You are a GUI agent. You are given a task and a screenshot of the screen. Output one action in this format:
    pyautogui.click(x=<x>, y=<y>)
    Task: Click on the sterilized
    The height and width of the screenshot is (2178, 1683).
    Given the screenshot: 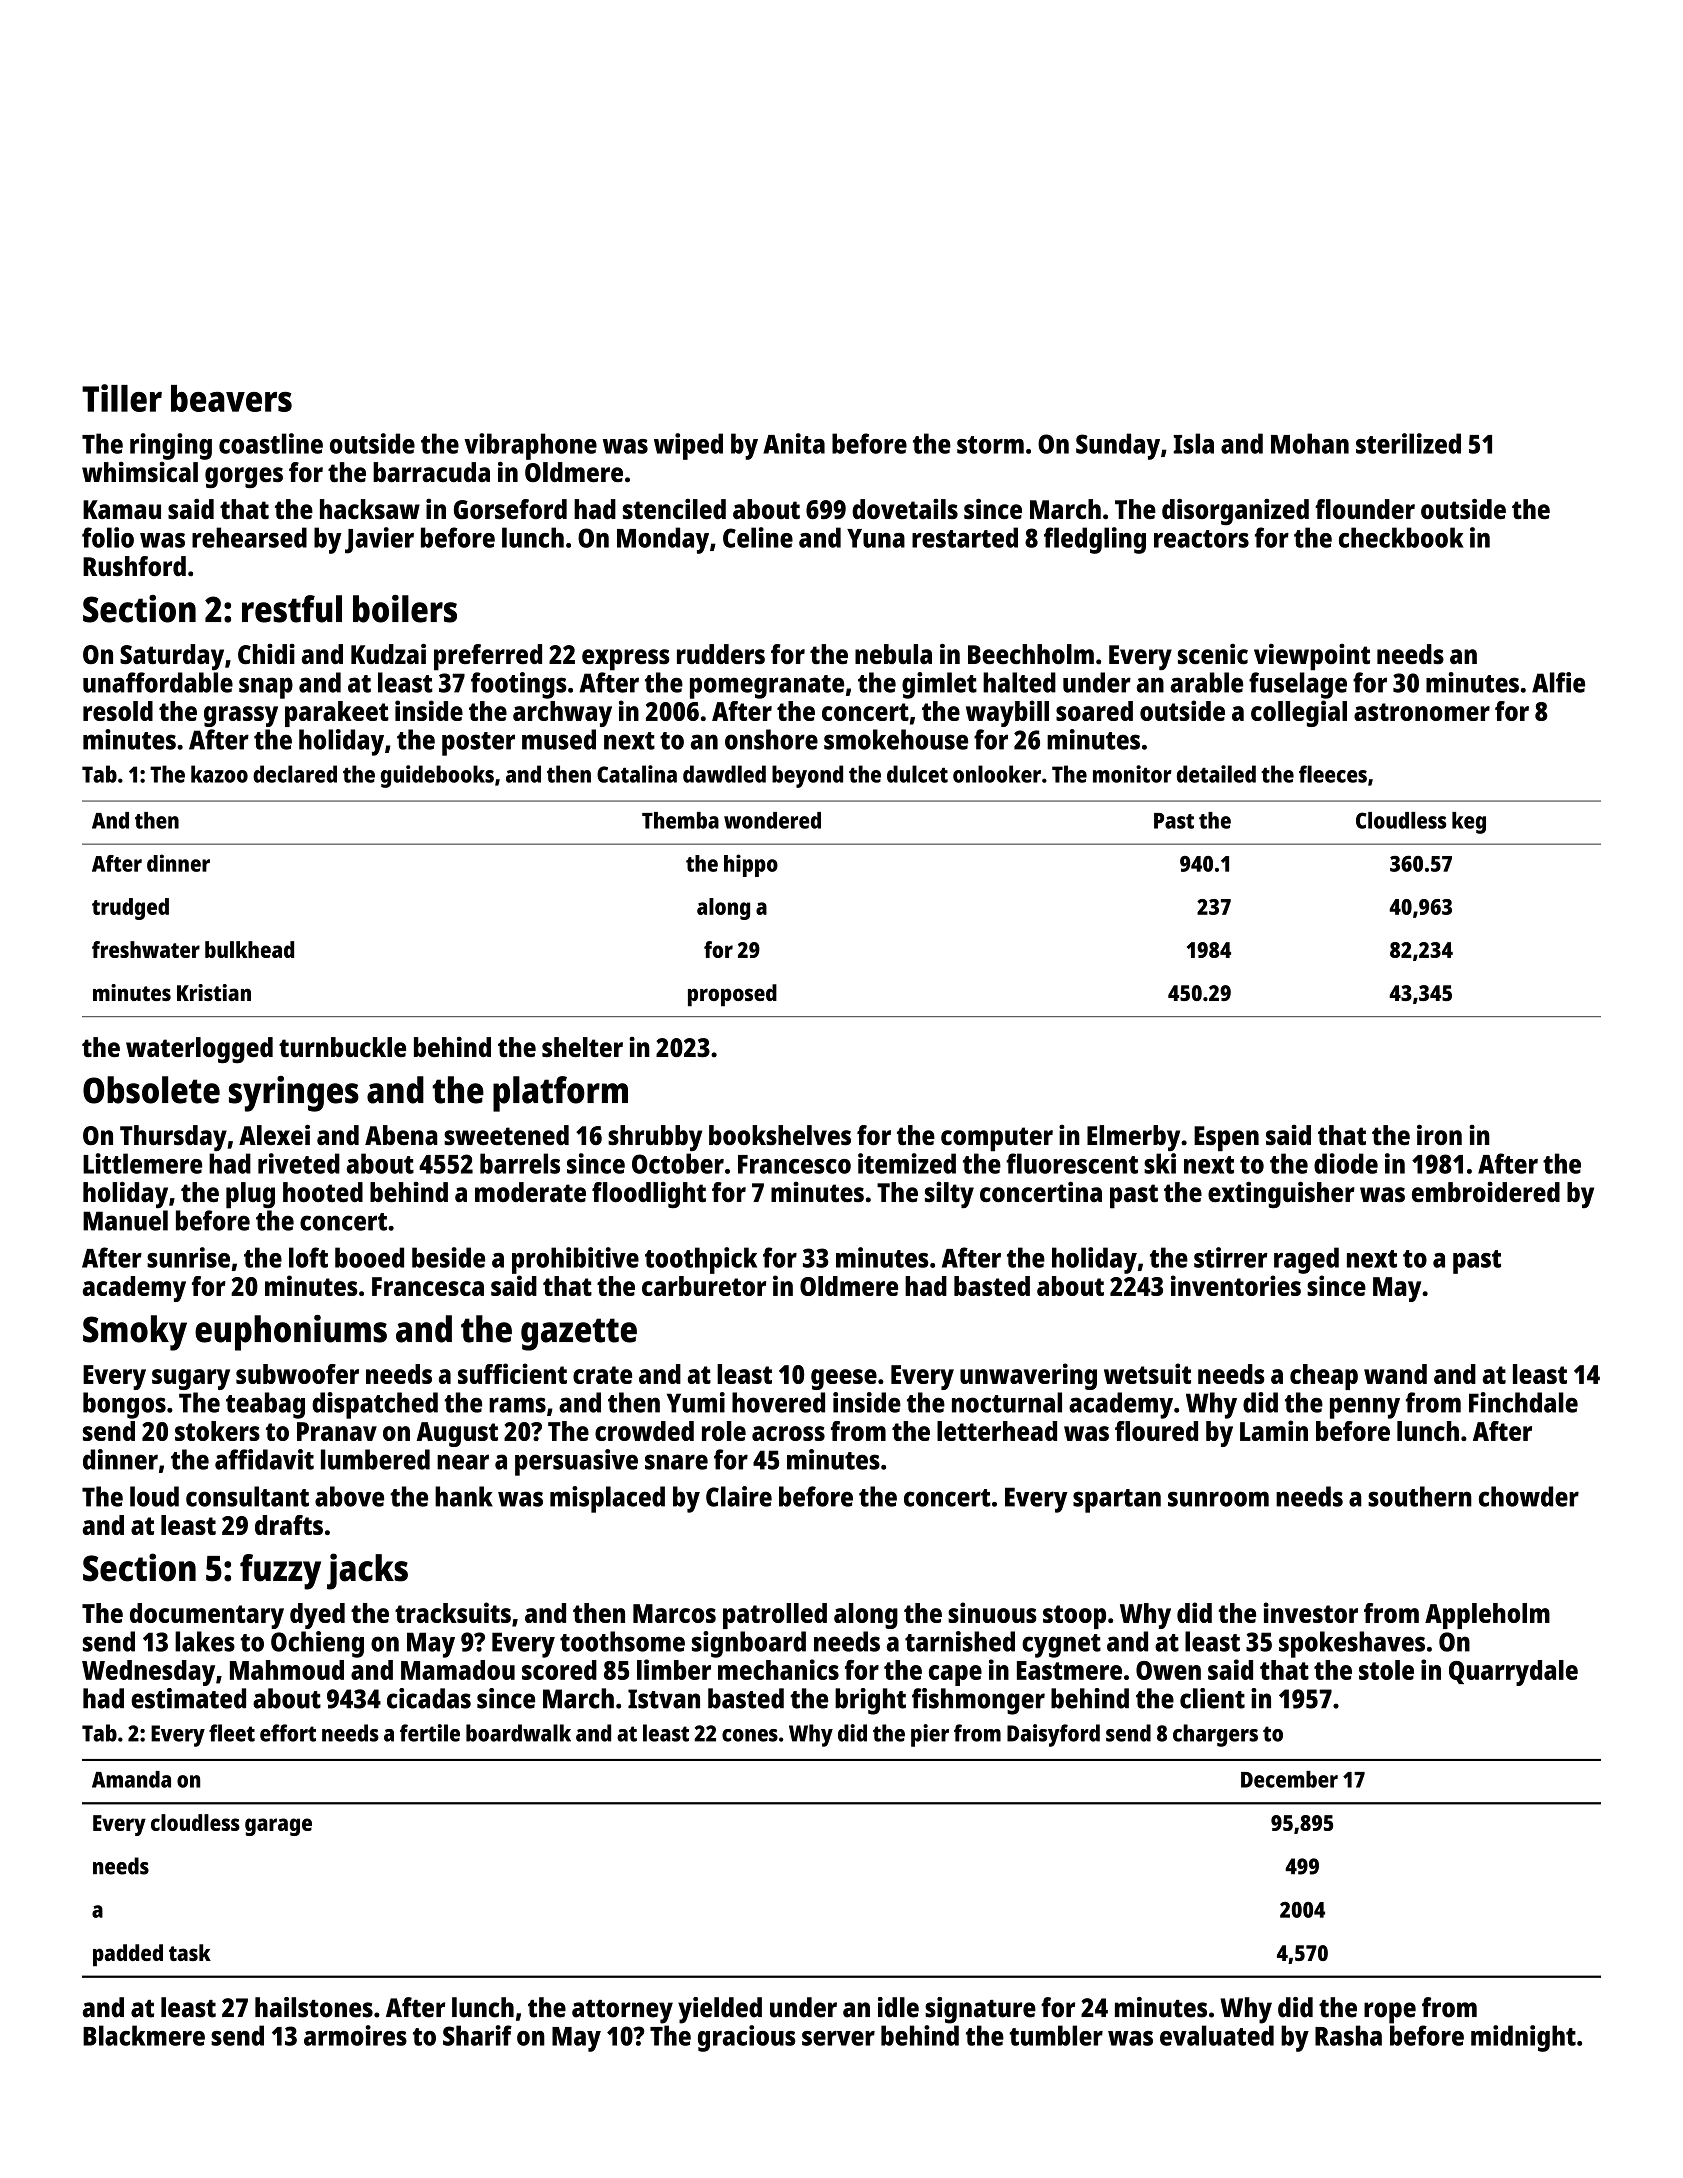 What is the action you would take?
    pyautogui.click(x=1408, y=443)
